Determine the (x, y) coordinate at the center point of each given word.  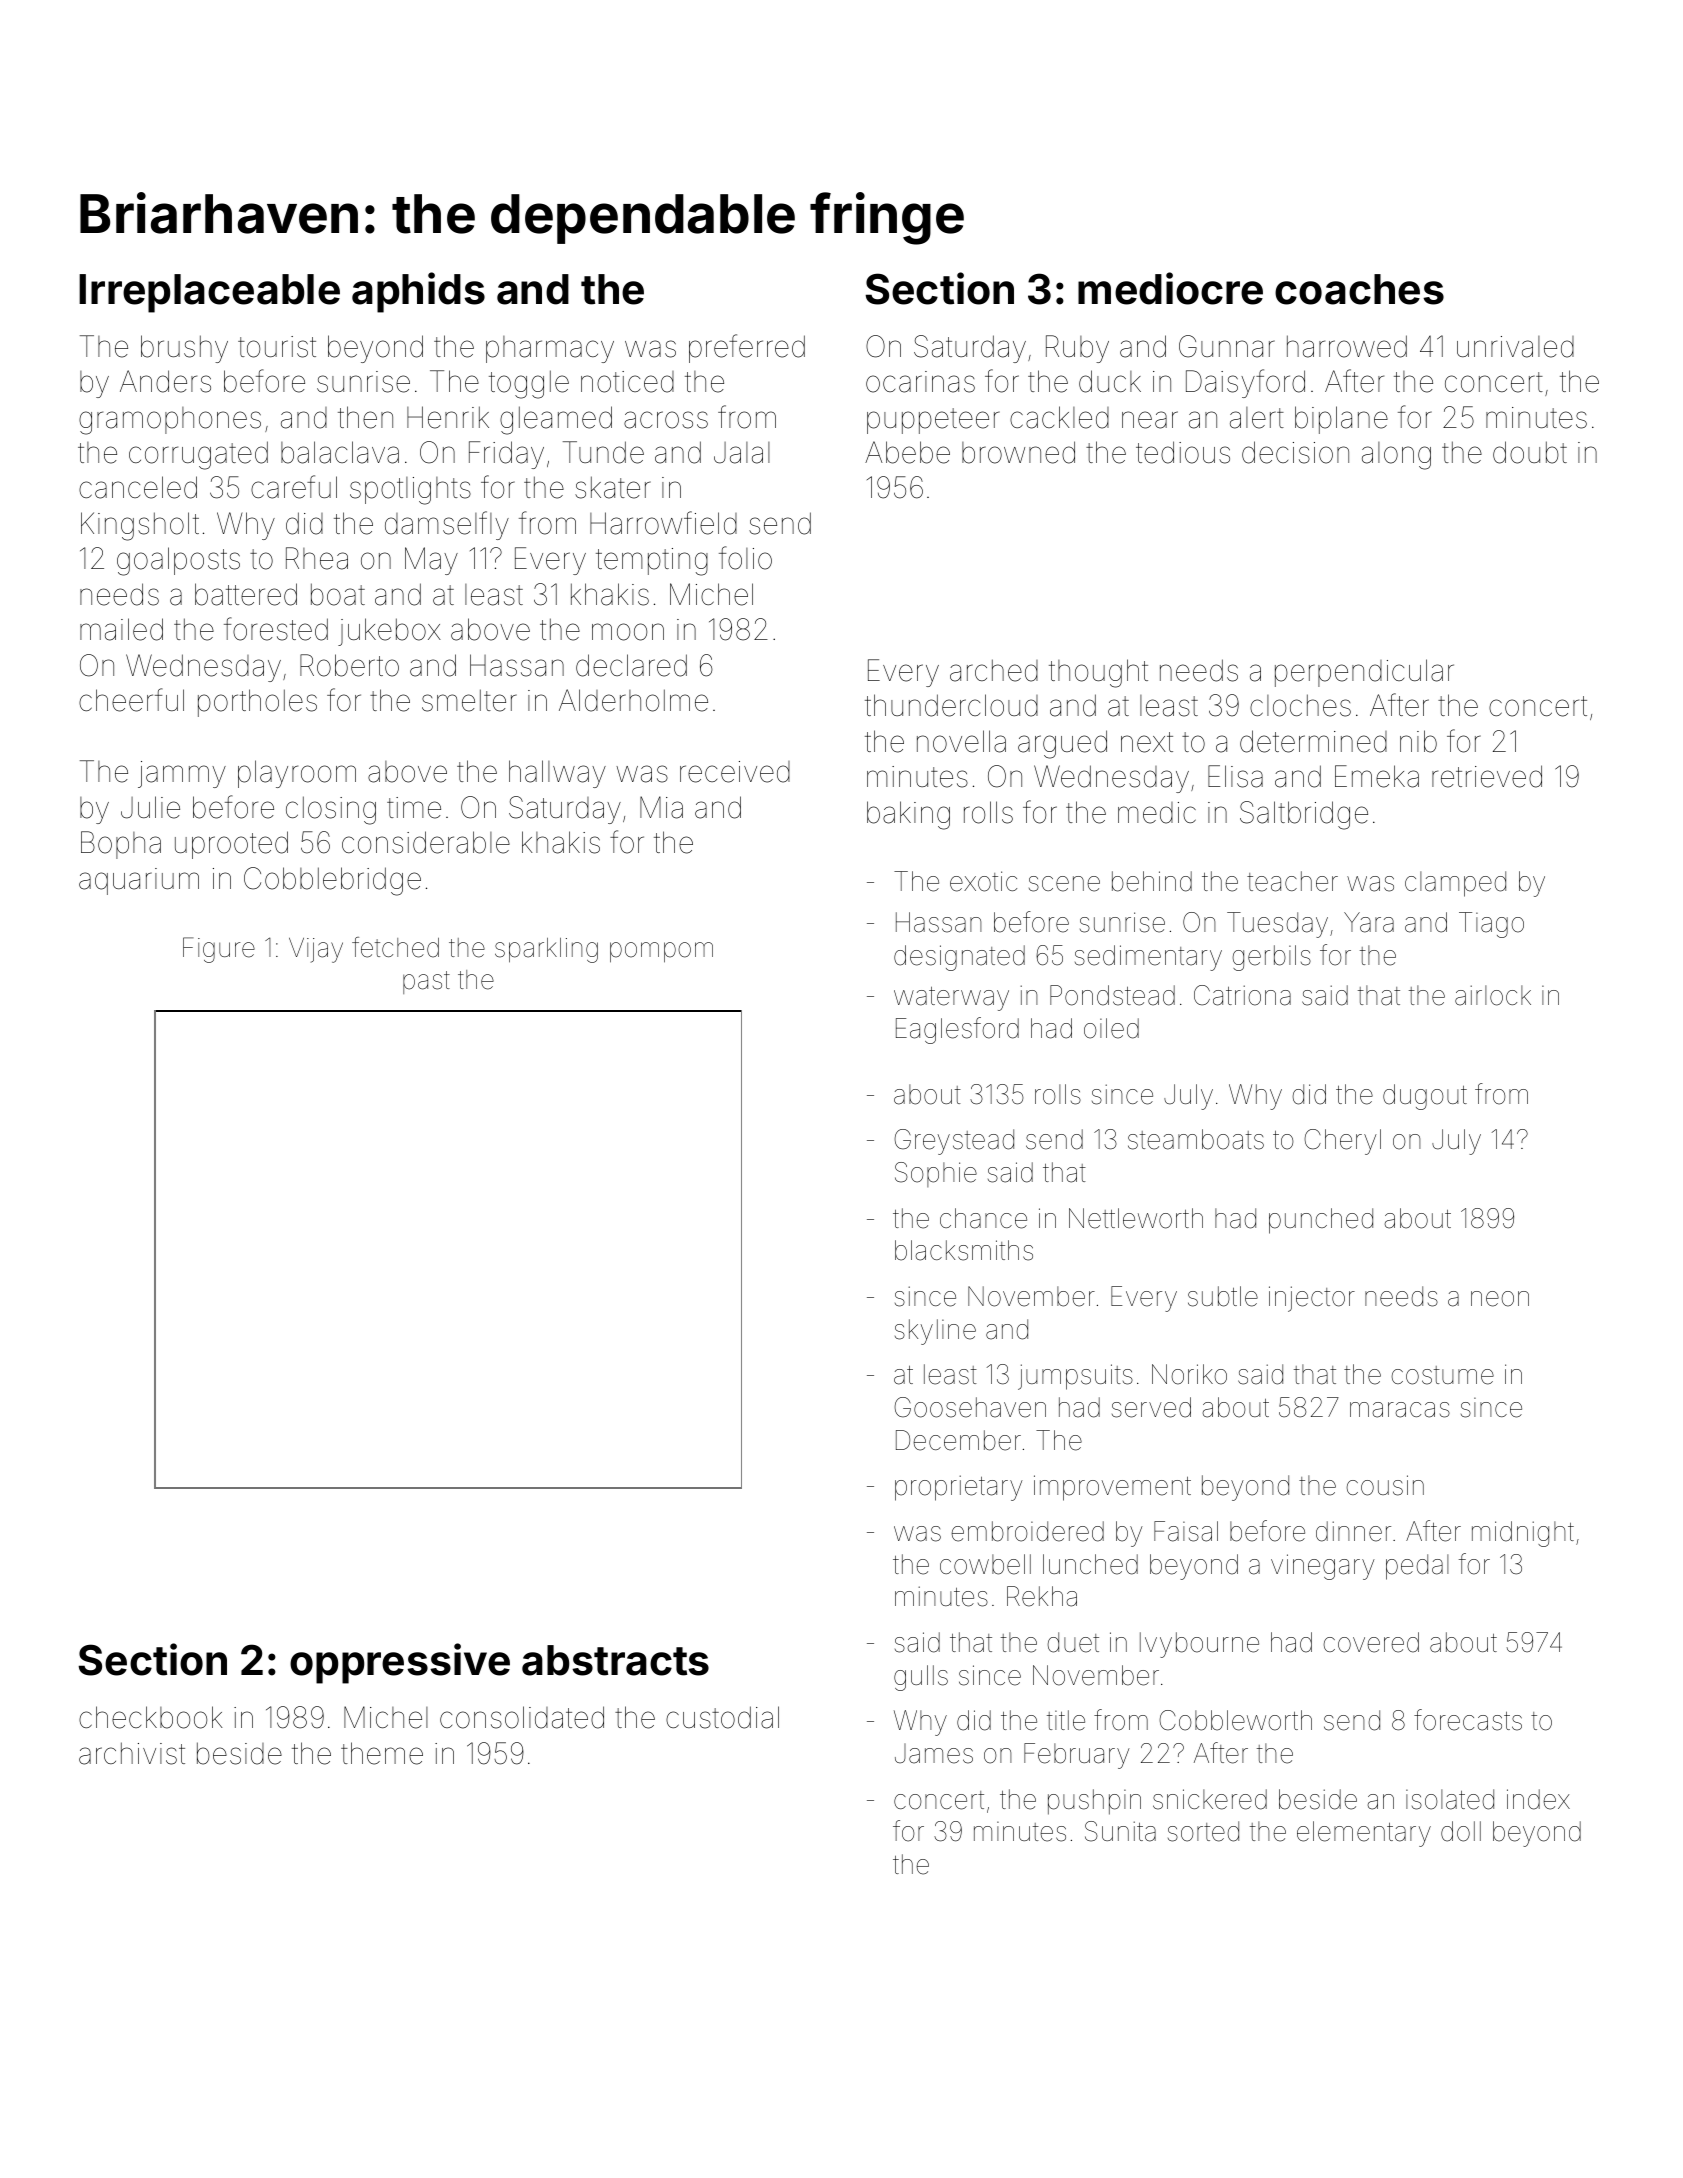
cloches (1300, 705)
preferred (747, 348)
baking (908, 815)
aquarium (139, 881)
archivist (132, 1753)
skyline (935, 1332)
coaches (1359, 289)
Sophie (936, 1174)
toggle (529, 384)
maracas (1400, 1410)
